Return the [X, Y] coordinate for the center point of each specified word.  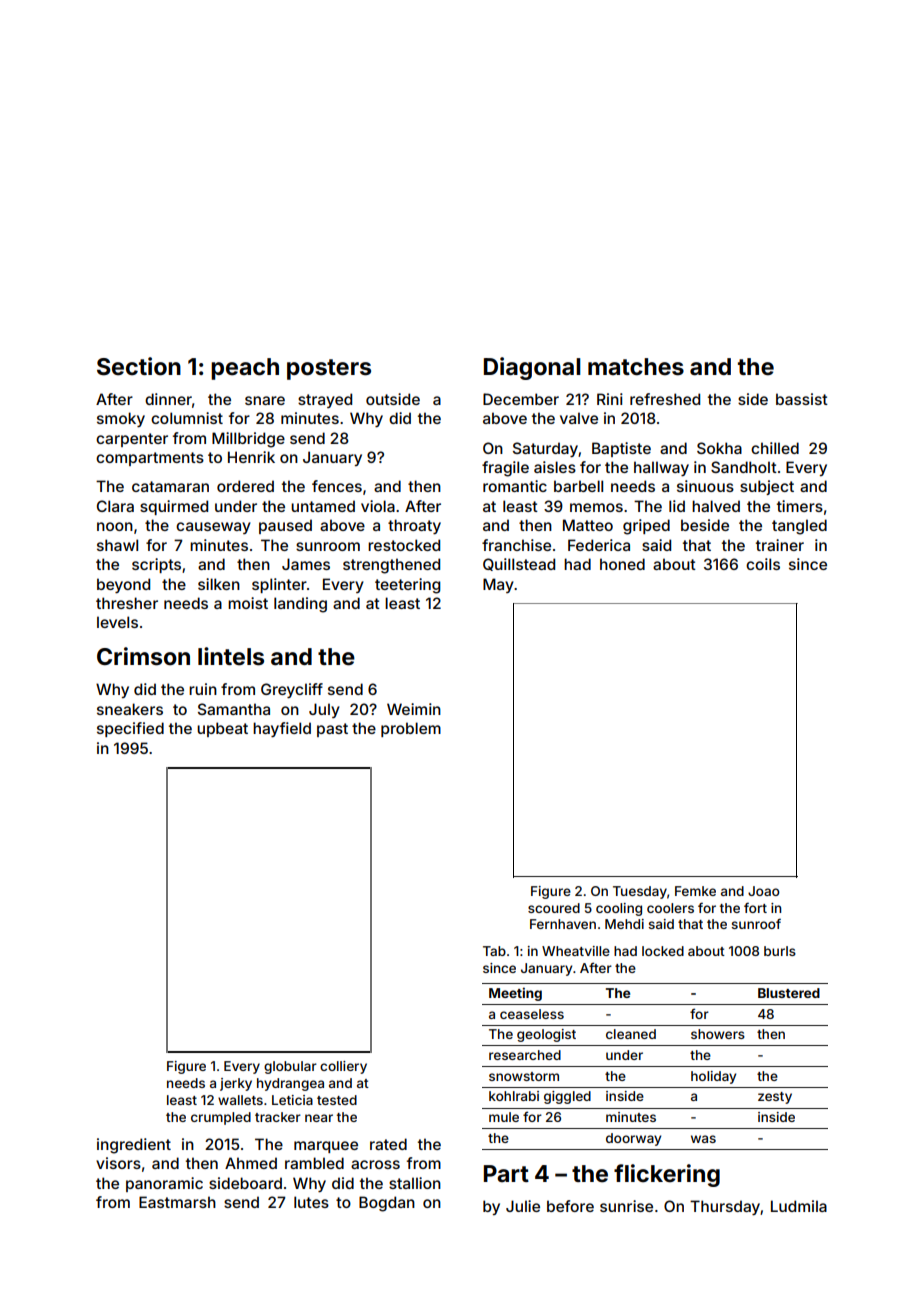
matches [636, 367]
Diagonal [532, 368]
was [703, 1139]
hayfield [282, 729]
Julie [523, 1206]
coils [763, 564]
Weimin [414, 709]
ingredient [134, 1146]
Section [139, 366]
